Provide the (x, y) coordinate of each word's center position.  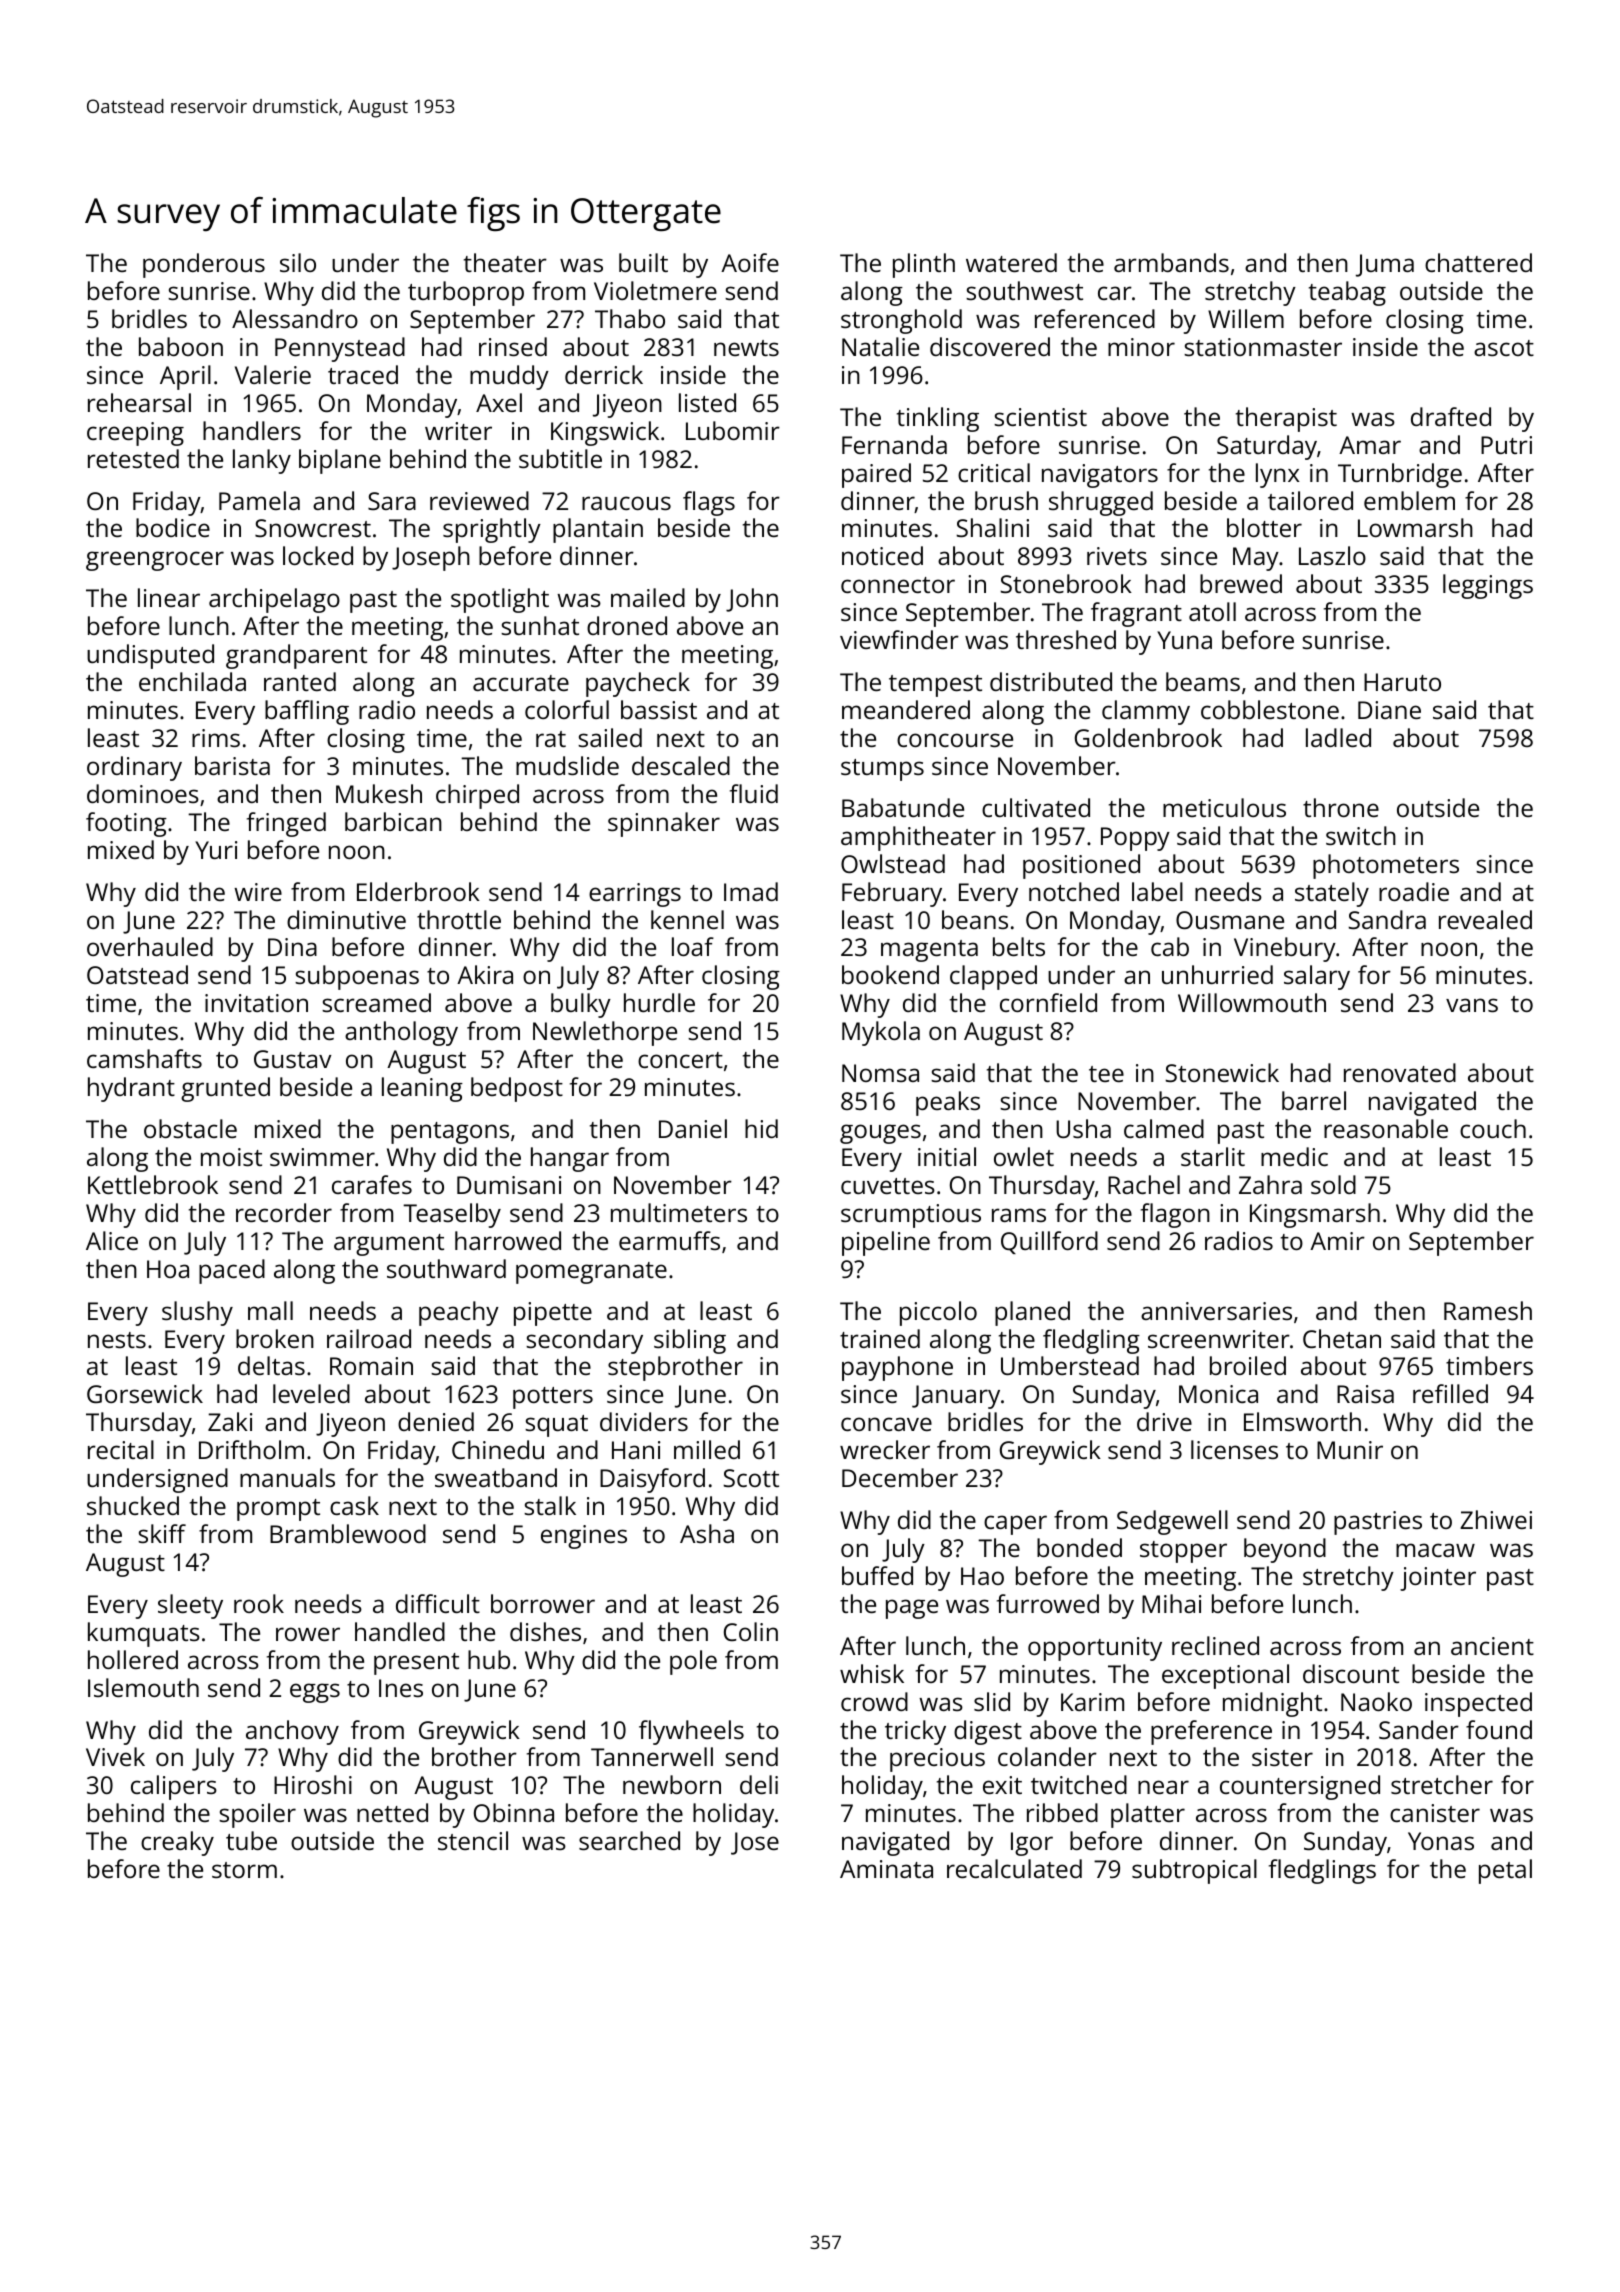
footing (126, 824)
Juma (1385, 265)
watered (1011, 262)
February (892, 894)
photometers (1386, 866)
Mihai (1171, 1603)
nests (117, 1340)
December (900, 1477)
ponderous (204, 265)
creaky (177, 1843)
